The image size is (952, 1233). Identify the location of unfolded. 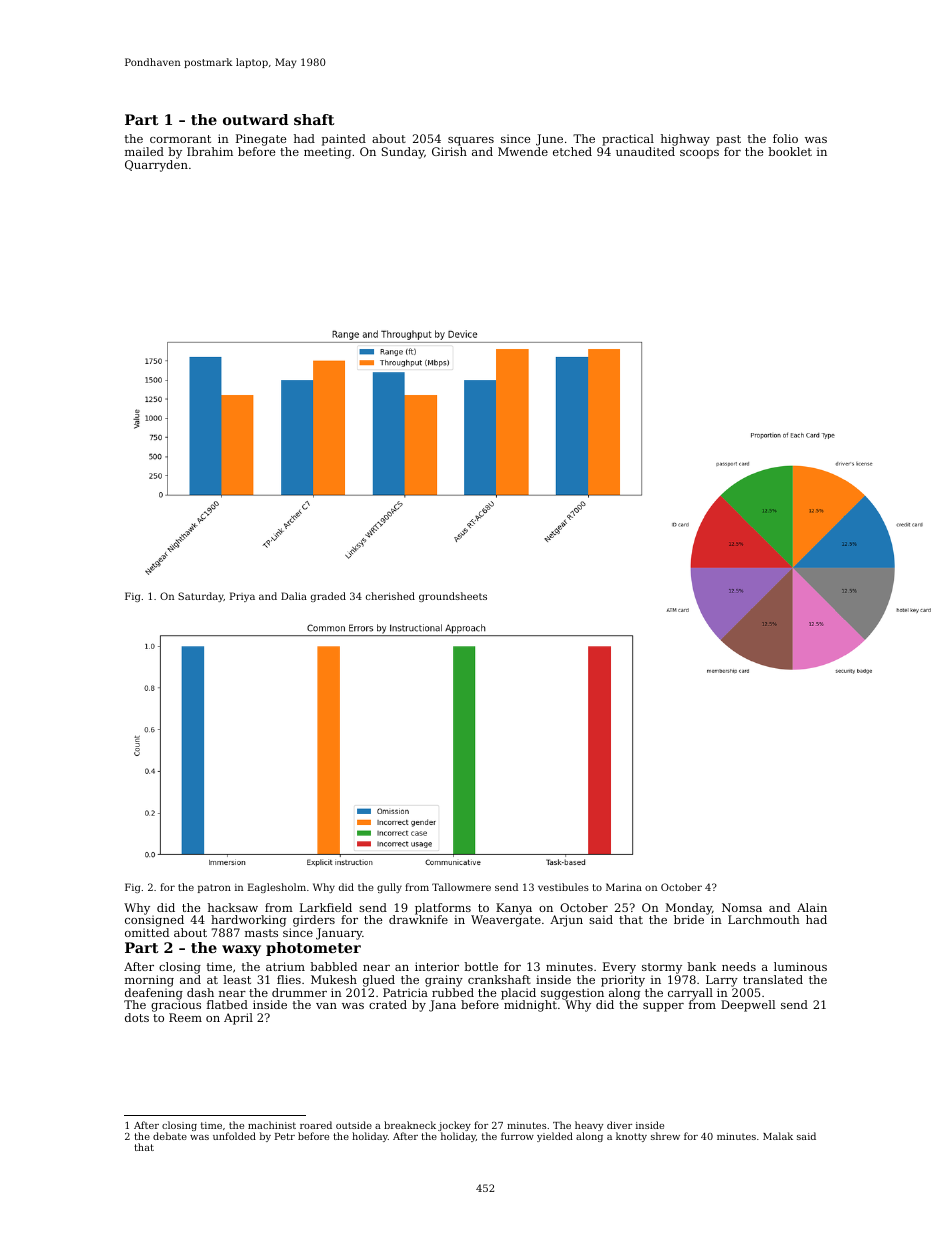
(234, 1136).
